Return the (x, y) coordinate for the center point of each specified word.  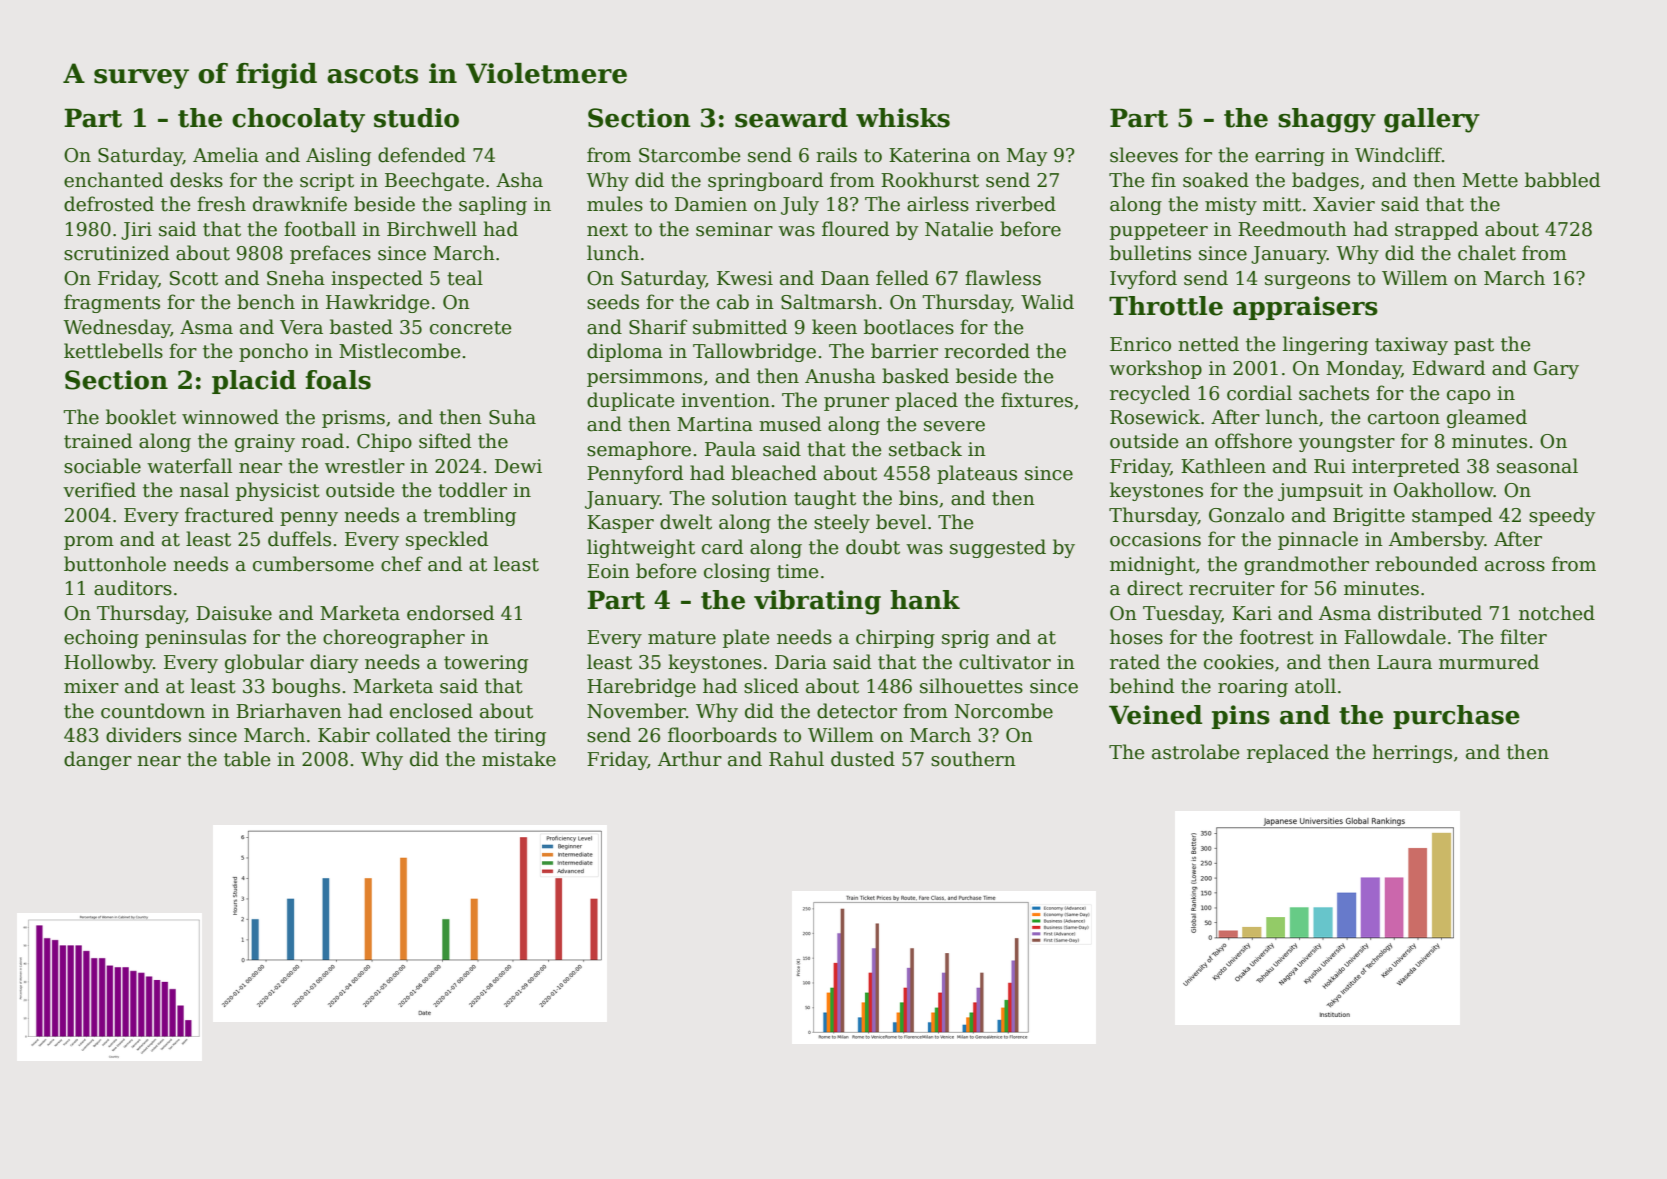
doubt (873, 547)
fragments (112, 303)
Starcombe (689, 155)
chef (402, 564)
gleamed (1487, 418)
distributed (1430, 613)
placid (254, 382)
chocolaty (298, 120)
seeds (613, 302)
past (1474, 346)
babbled (1562, 180)
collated (413, 735)
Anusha (840, 376)
